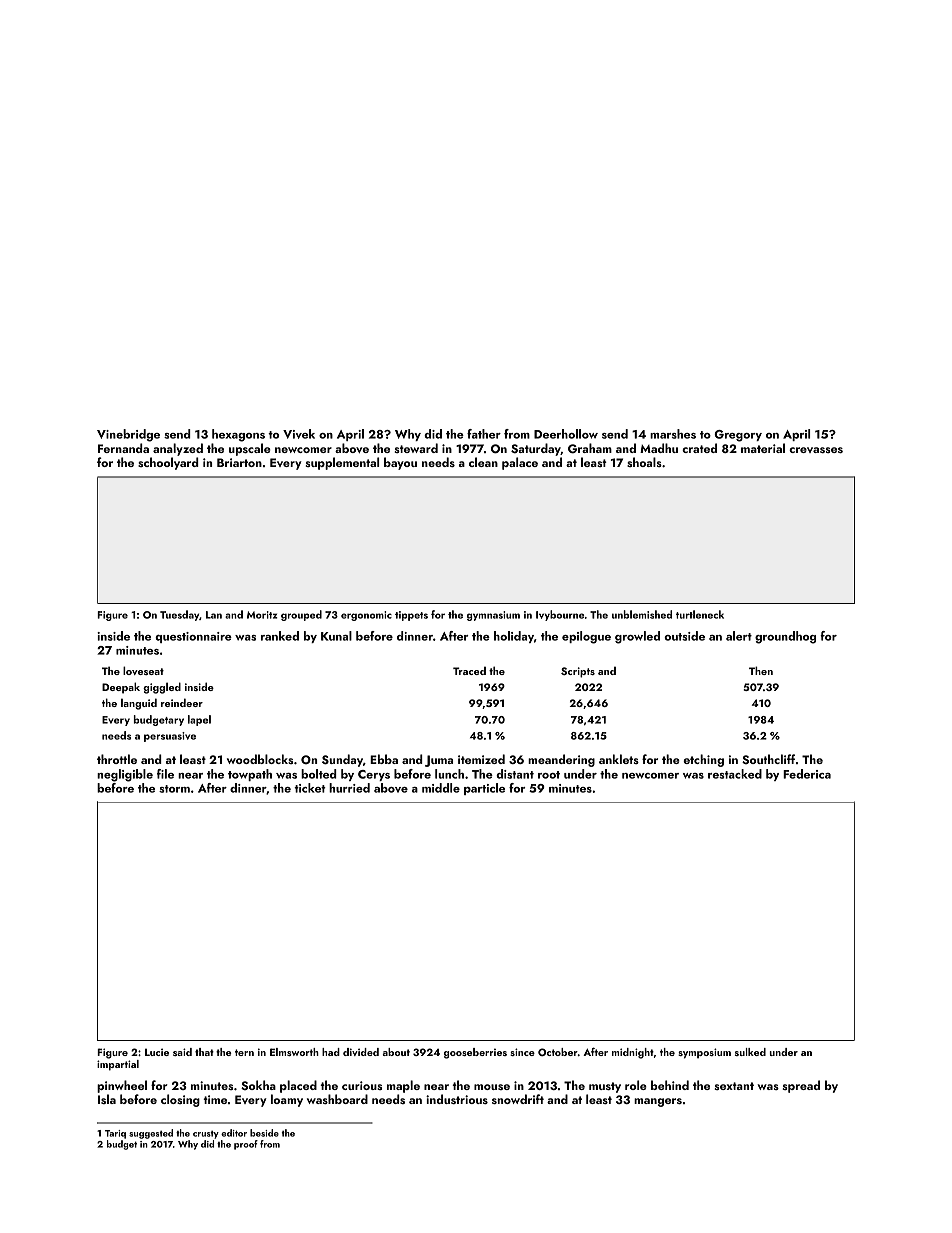 The image size is (952, 1233). I want to click on mangers, so click(658, 1102).
